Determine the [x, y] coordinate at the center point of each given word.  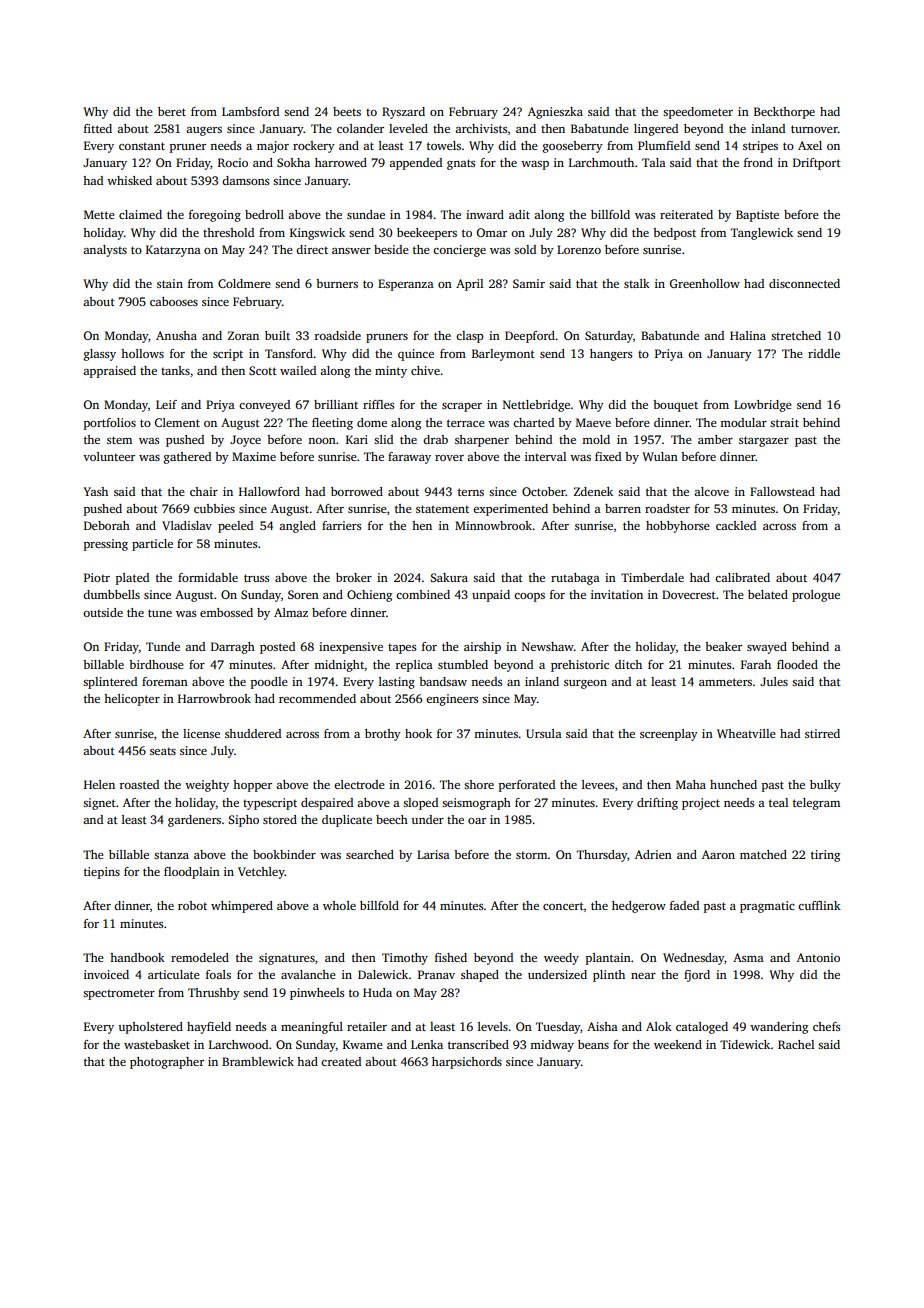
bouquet [675, 406]
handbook [137, 957]
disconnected [804, 283]
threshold [228, 232]
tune [160, 613]
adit [519, 214]
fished [451, 957]
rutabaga [575, 579]
